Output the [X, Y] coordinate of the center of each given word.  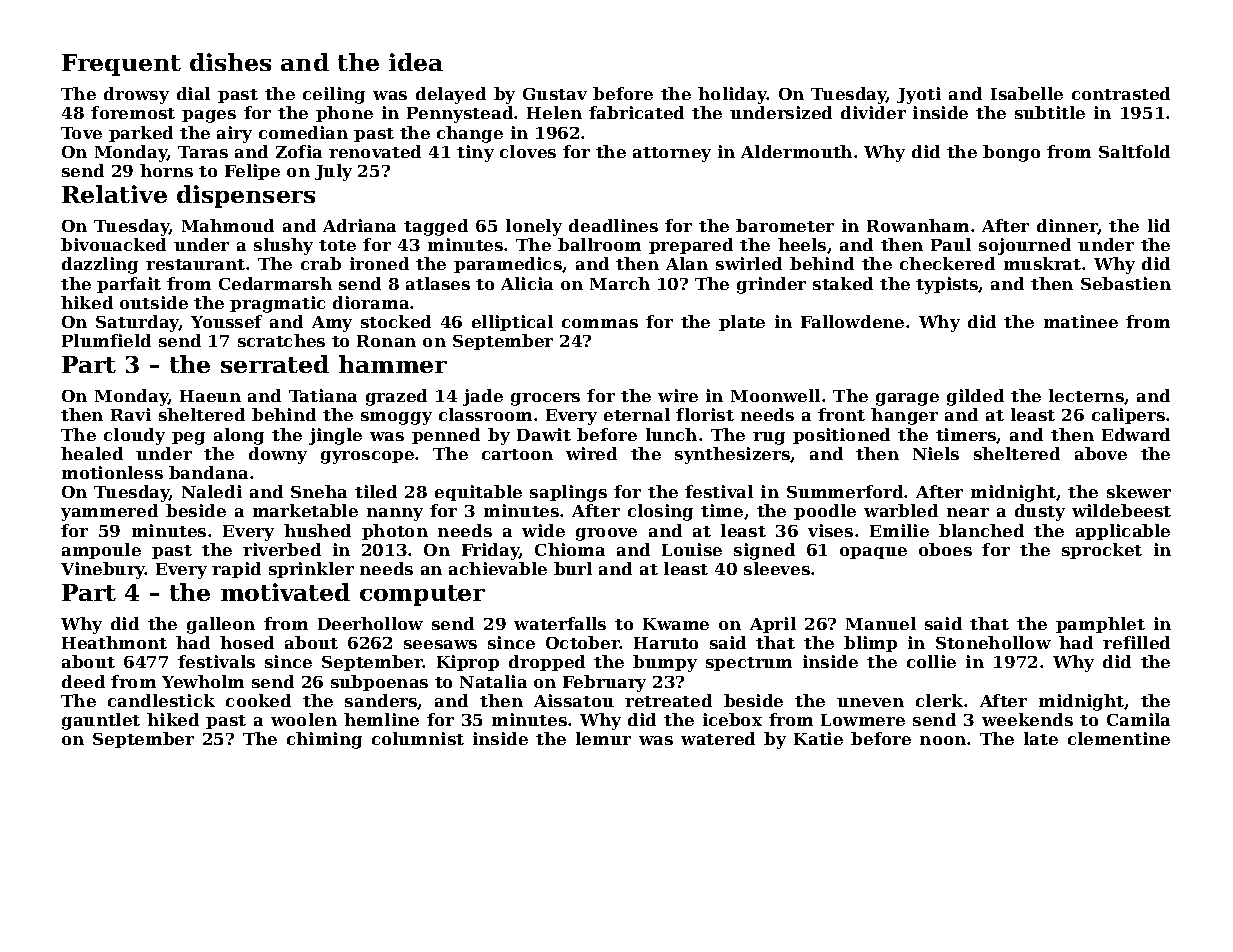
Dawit [544, 434]
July [333, 172]
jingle [335, 436]
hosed [247, 642]
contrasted [1121, 93]
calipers [1128, 416]
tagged [436, 227]
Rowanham [918, 225]
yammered [109, 512]
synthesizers [732, 455]
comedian [303, 132]
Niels [936, 453]
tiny [475, 153]
